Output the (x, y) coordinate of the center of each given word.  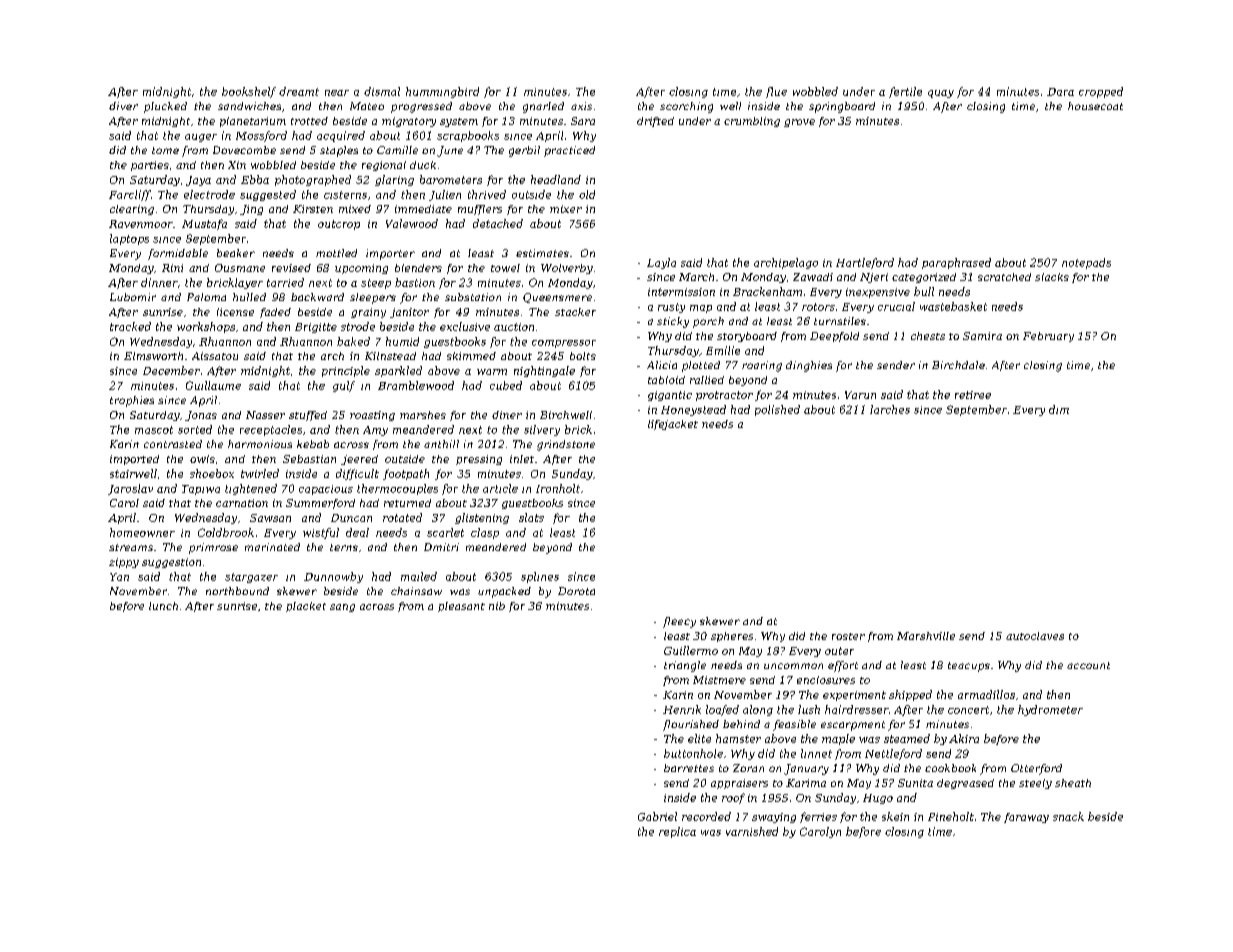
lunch (163, 606)
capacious (326, 490)
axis (581, 106)
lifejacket (673, 425)
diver (123, 106)
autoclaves (1035, 636)
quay (941, 94)
